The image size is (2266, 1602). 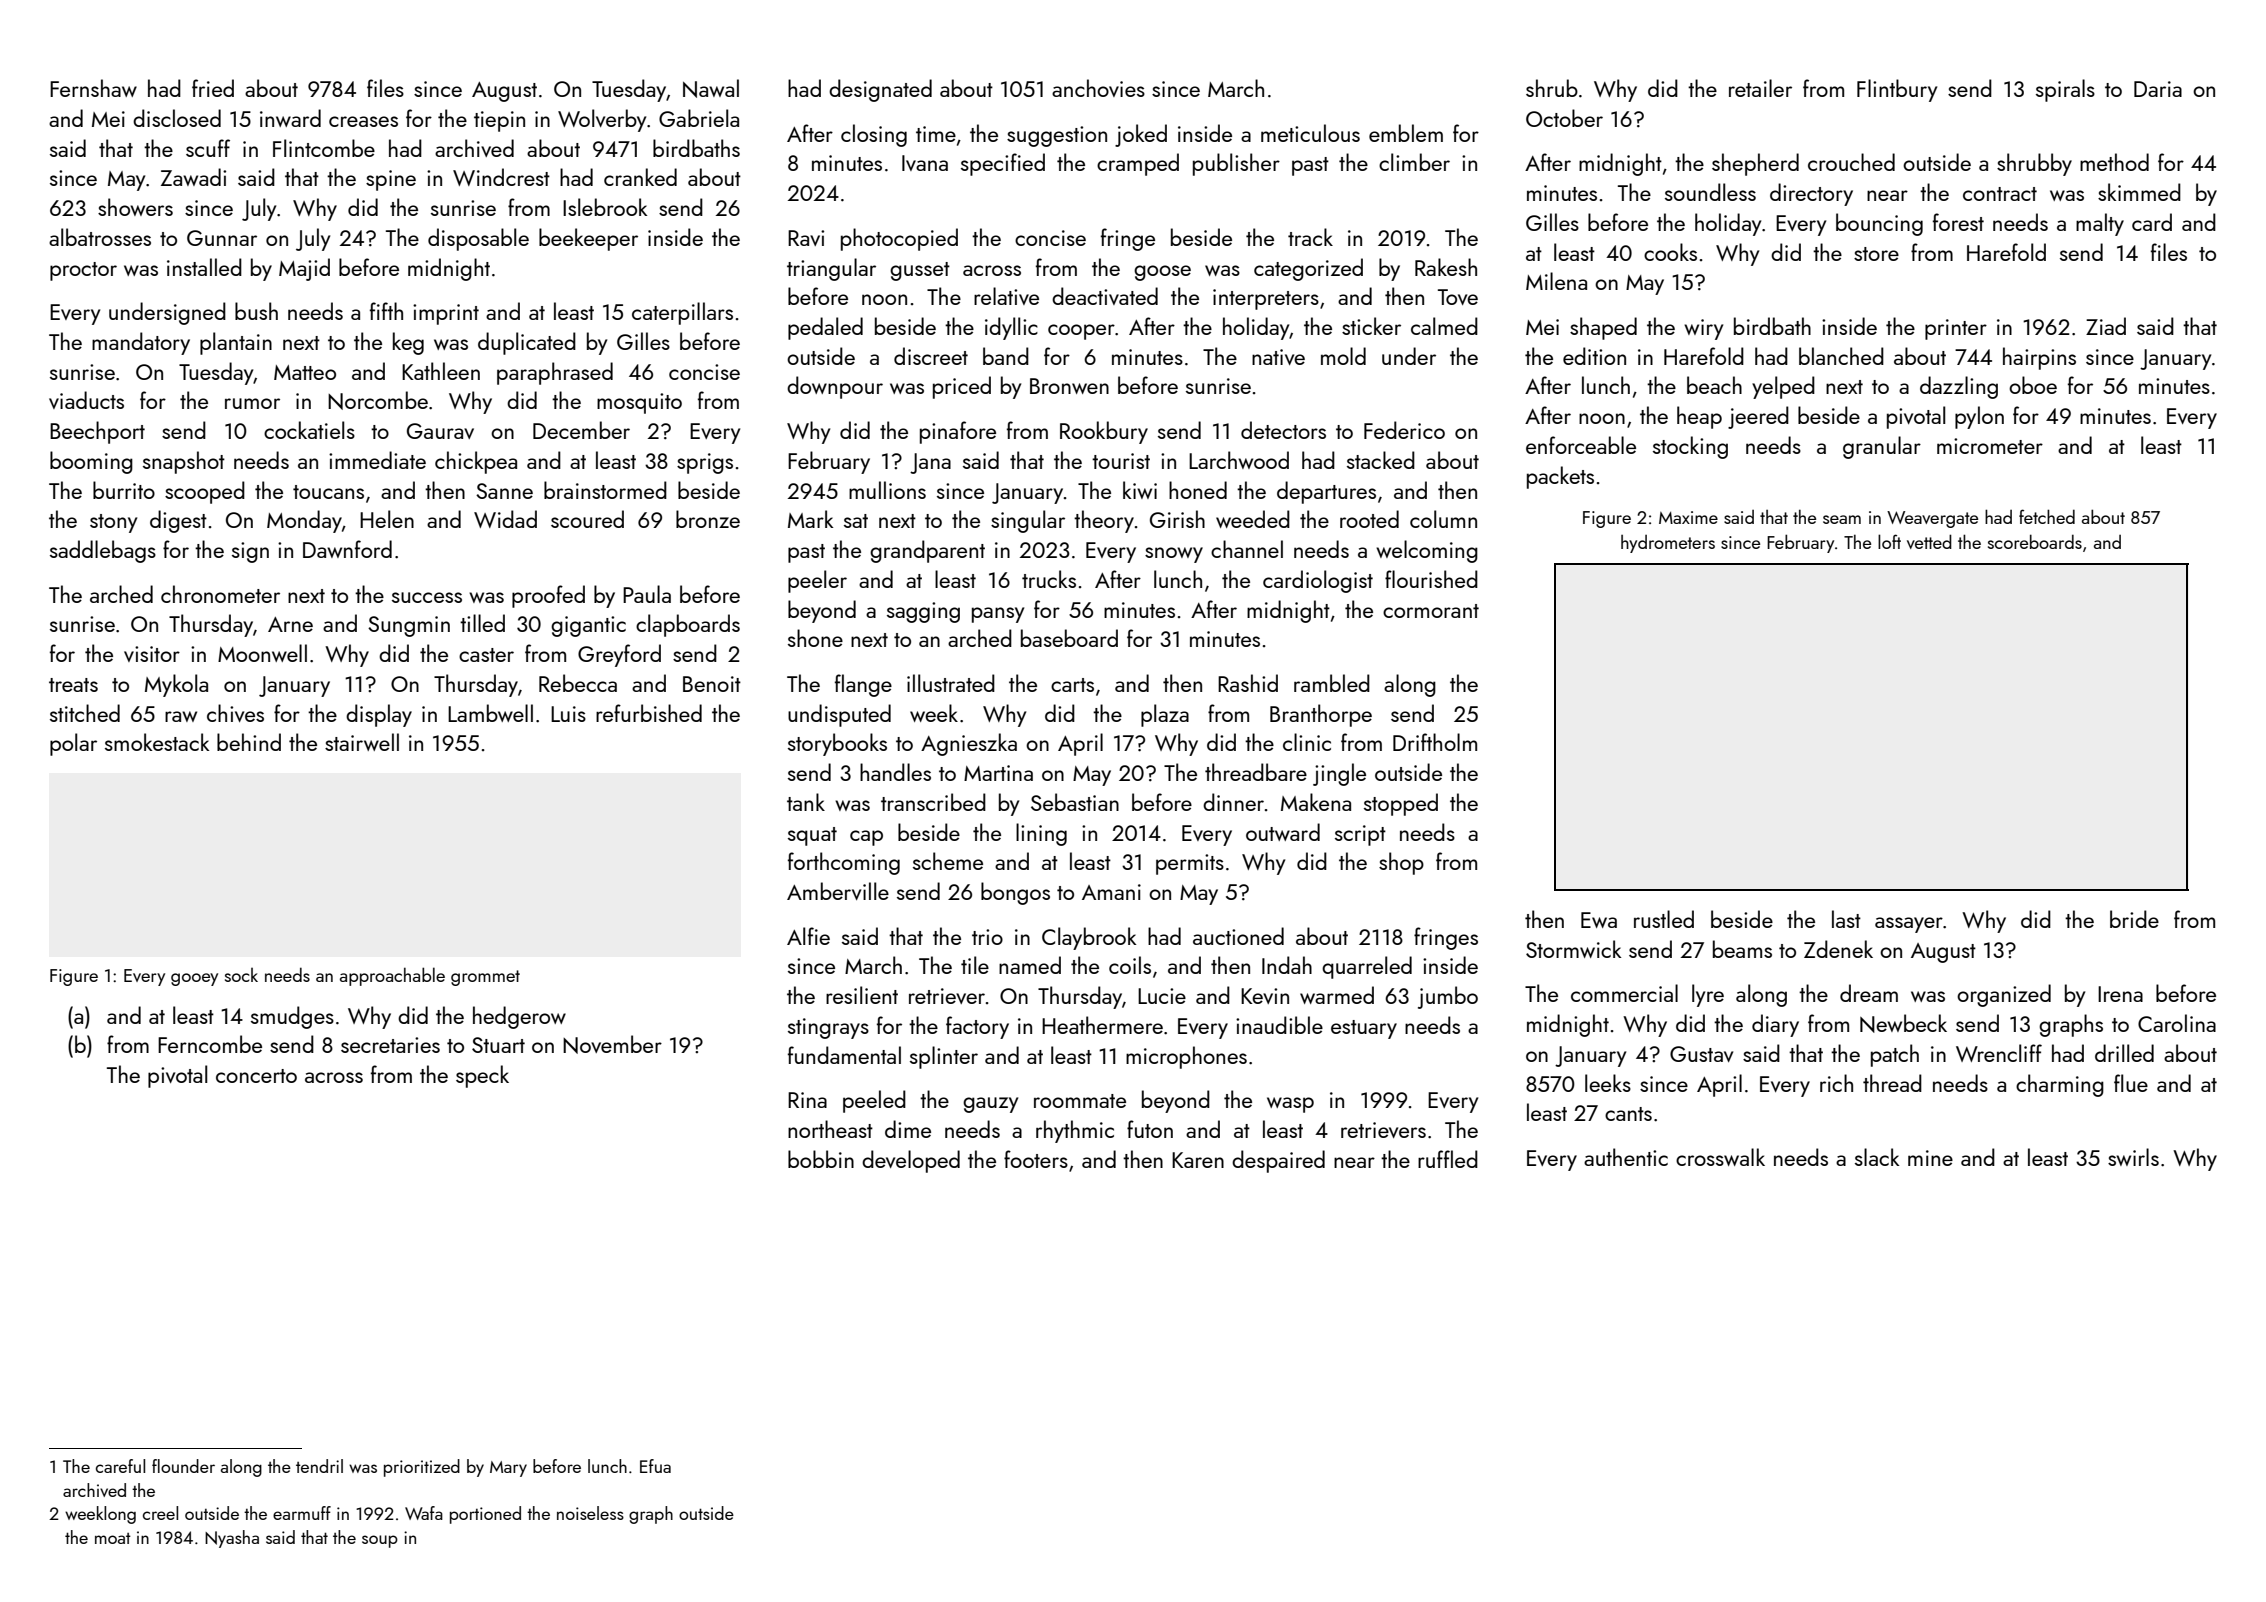 What do you see at coordinates (380, 1541) in the image?
I see `soup` at bounding box center [380, 1541].
